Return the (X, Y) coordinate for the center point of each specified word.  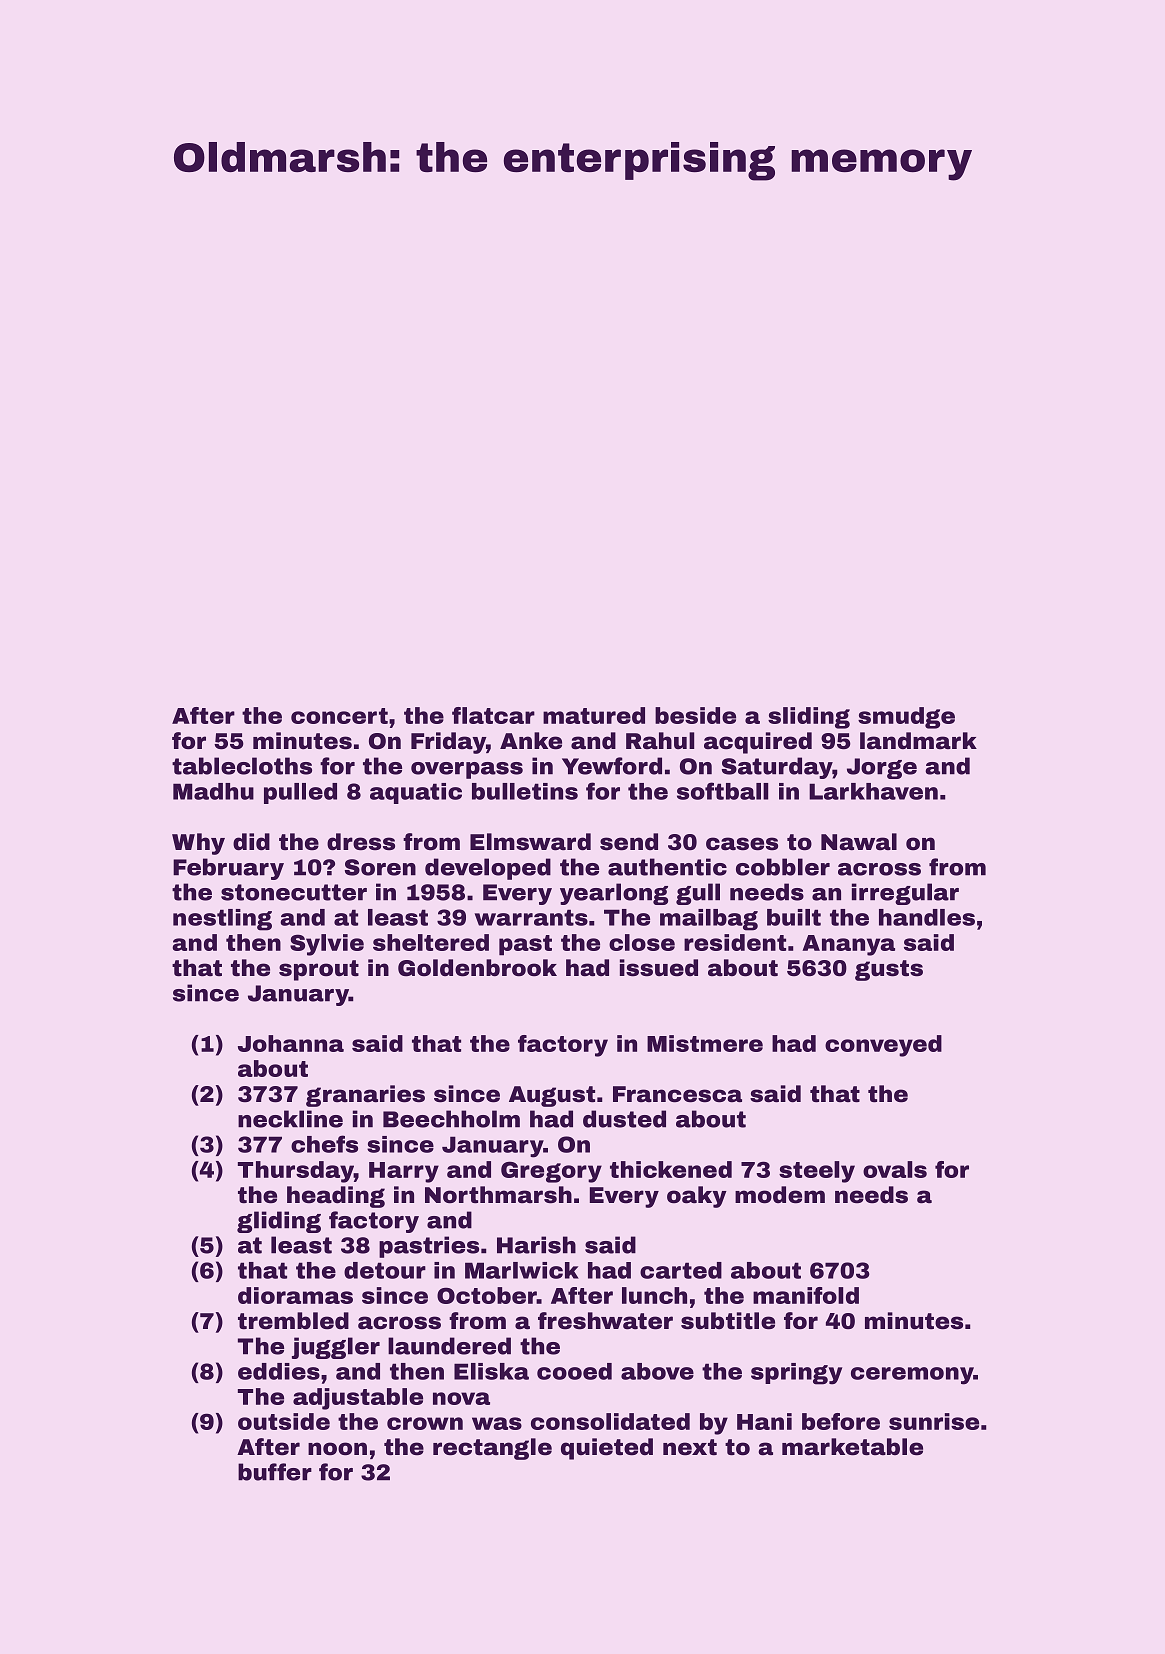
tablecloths (242, 766)
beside (695, 715)
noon (337, 1449)
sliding (809, 718)
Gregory (551, 1172)
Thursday (296, 1172)
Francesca (677, 1094)
